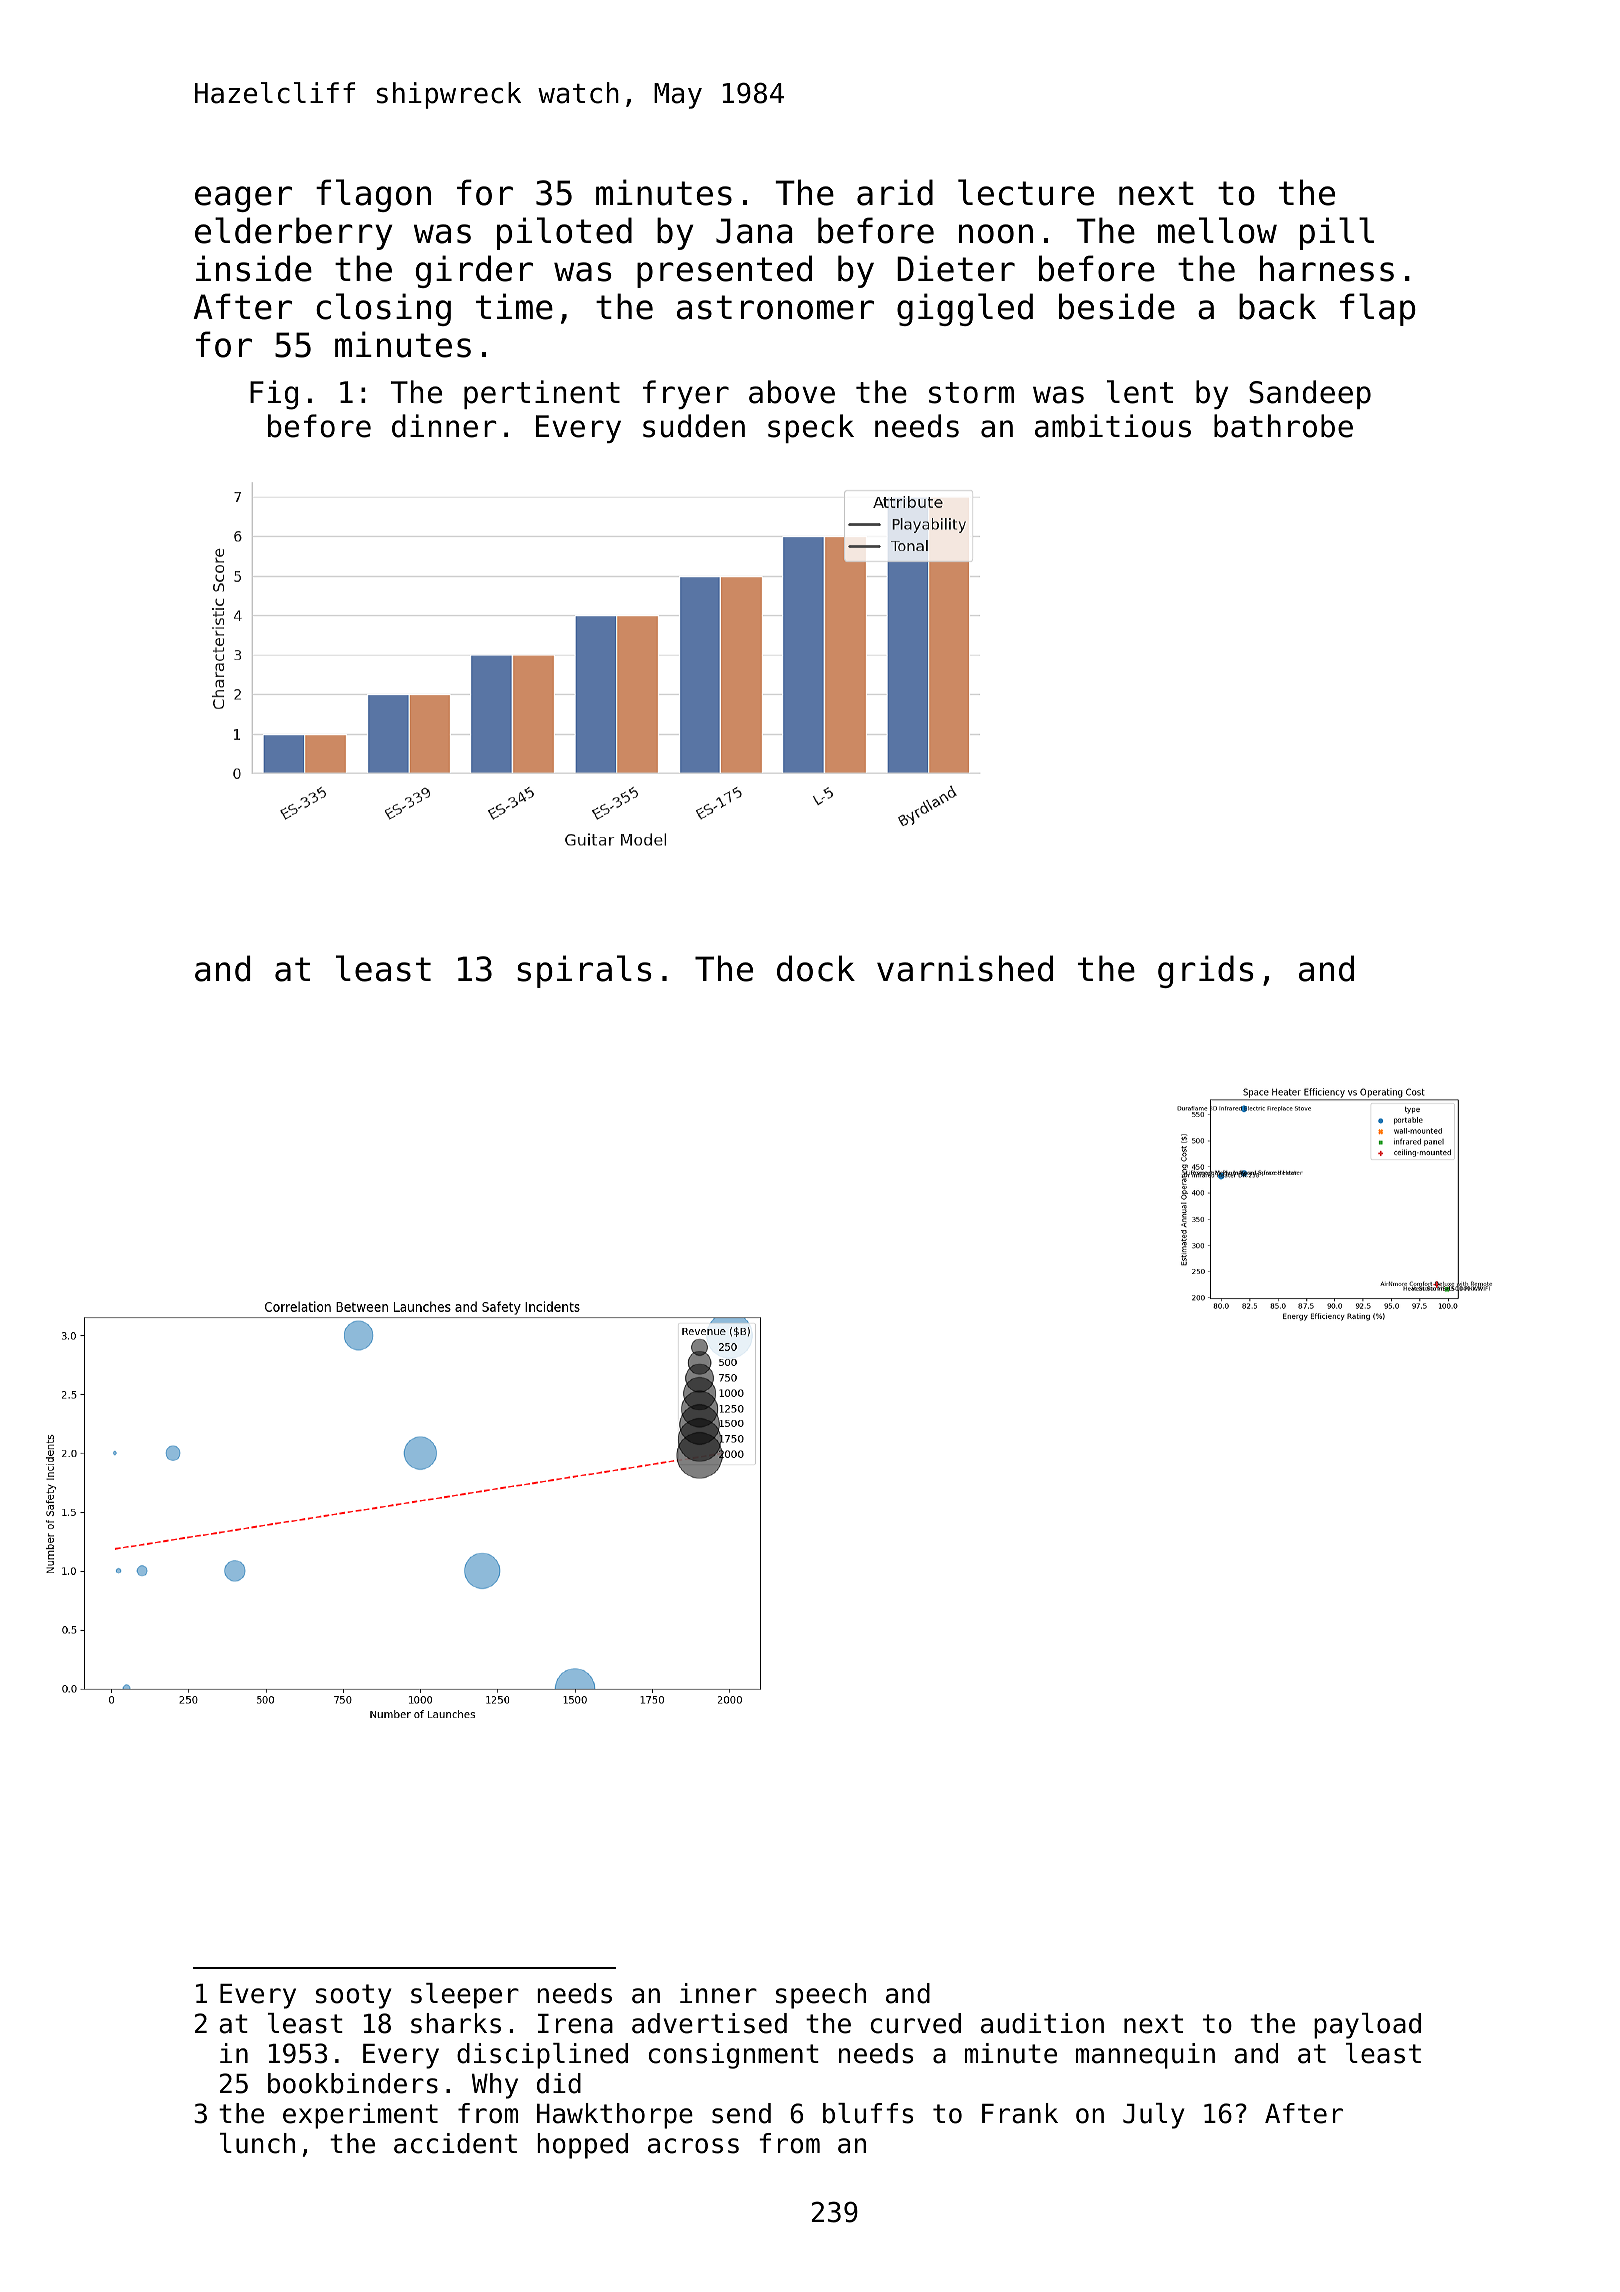  I want to click on spirals, so click(584, 971).
